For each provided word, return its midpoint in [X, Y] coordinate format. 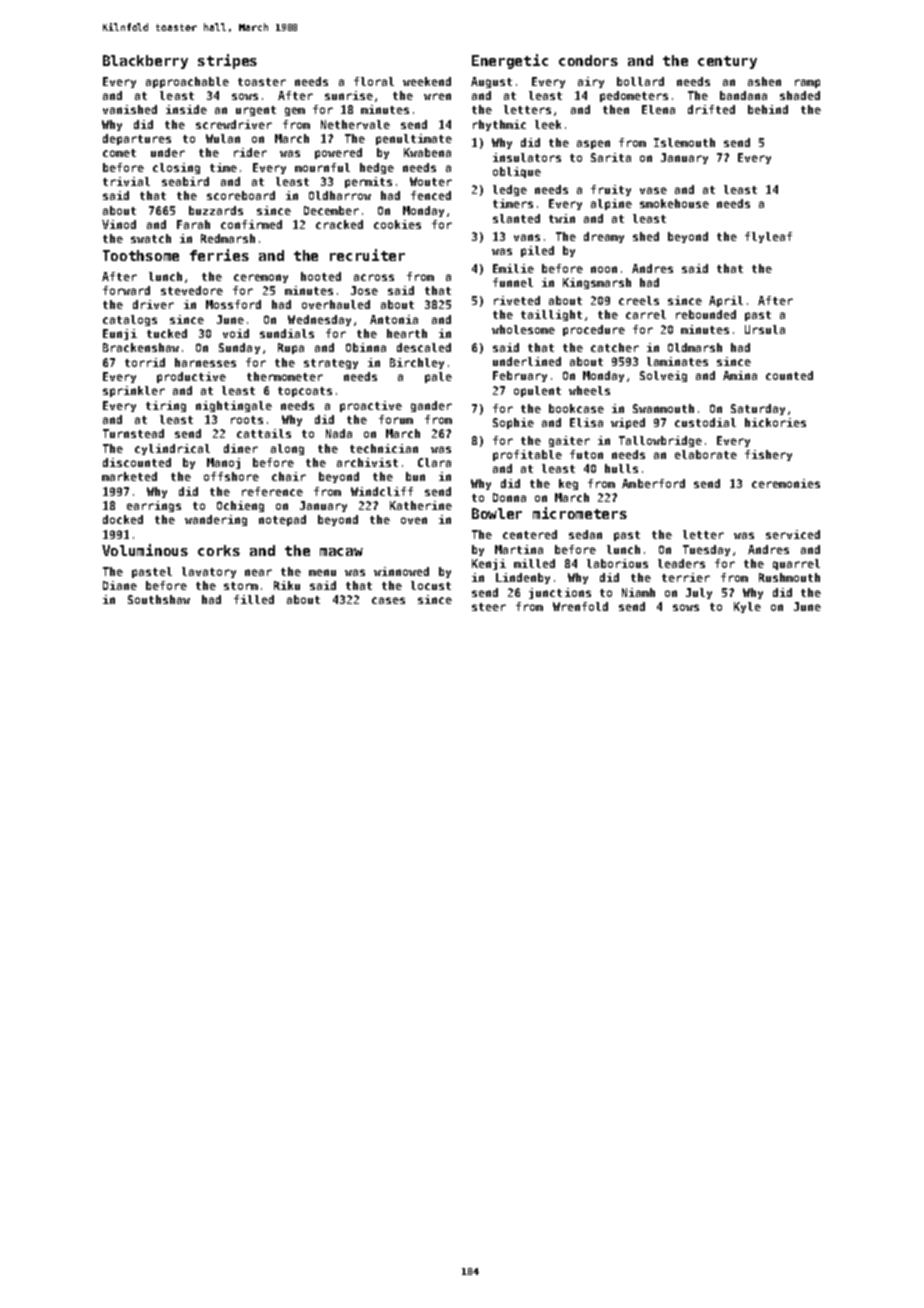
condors [588, 60]
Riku [287, 585]
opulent [537, 391]
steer [489, 607]
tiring [166, 406]
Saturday [758, 409]
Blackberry [145, 62]
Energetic [510, 61]
